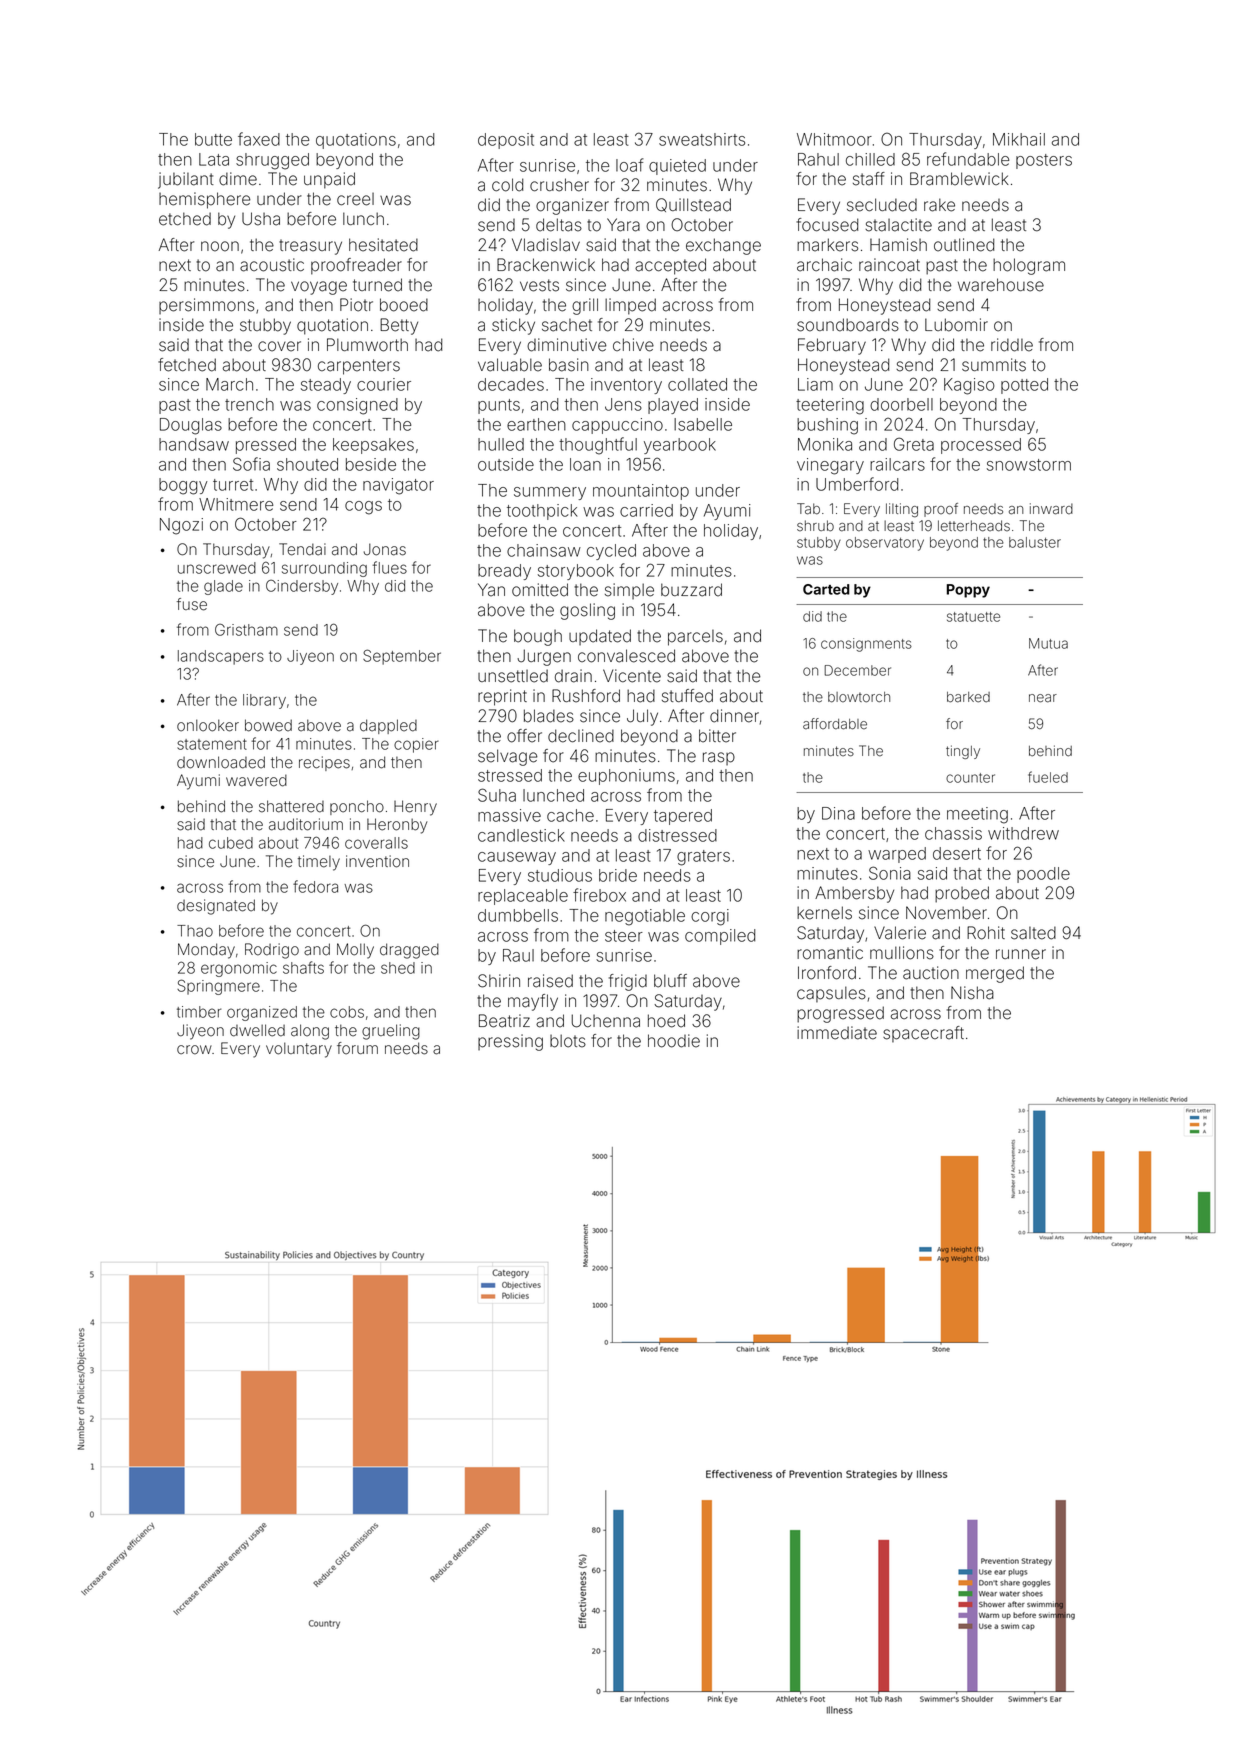 This screenshot has height=1755, width=1241. What do you see at coordinates (670, 981) in the screenshot?
I see `bluff` at bounding box center [670, 981].
